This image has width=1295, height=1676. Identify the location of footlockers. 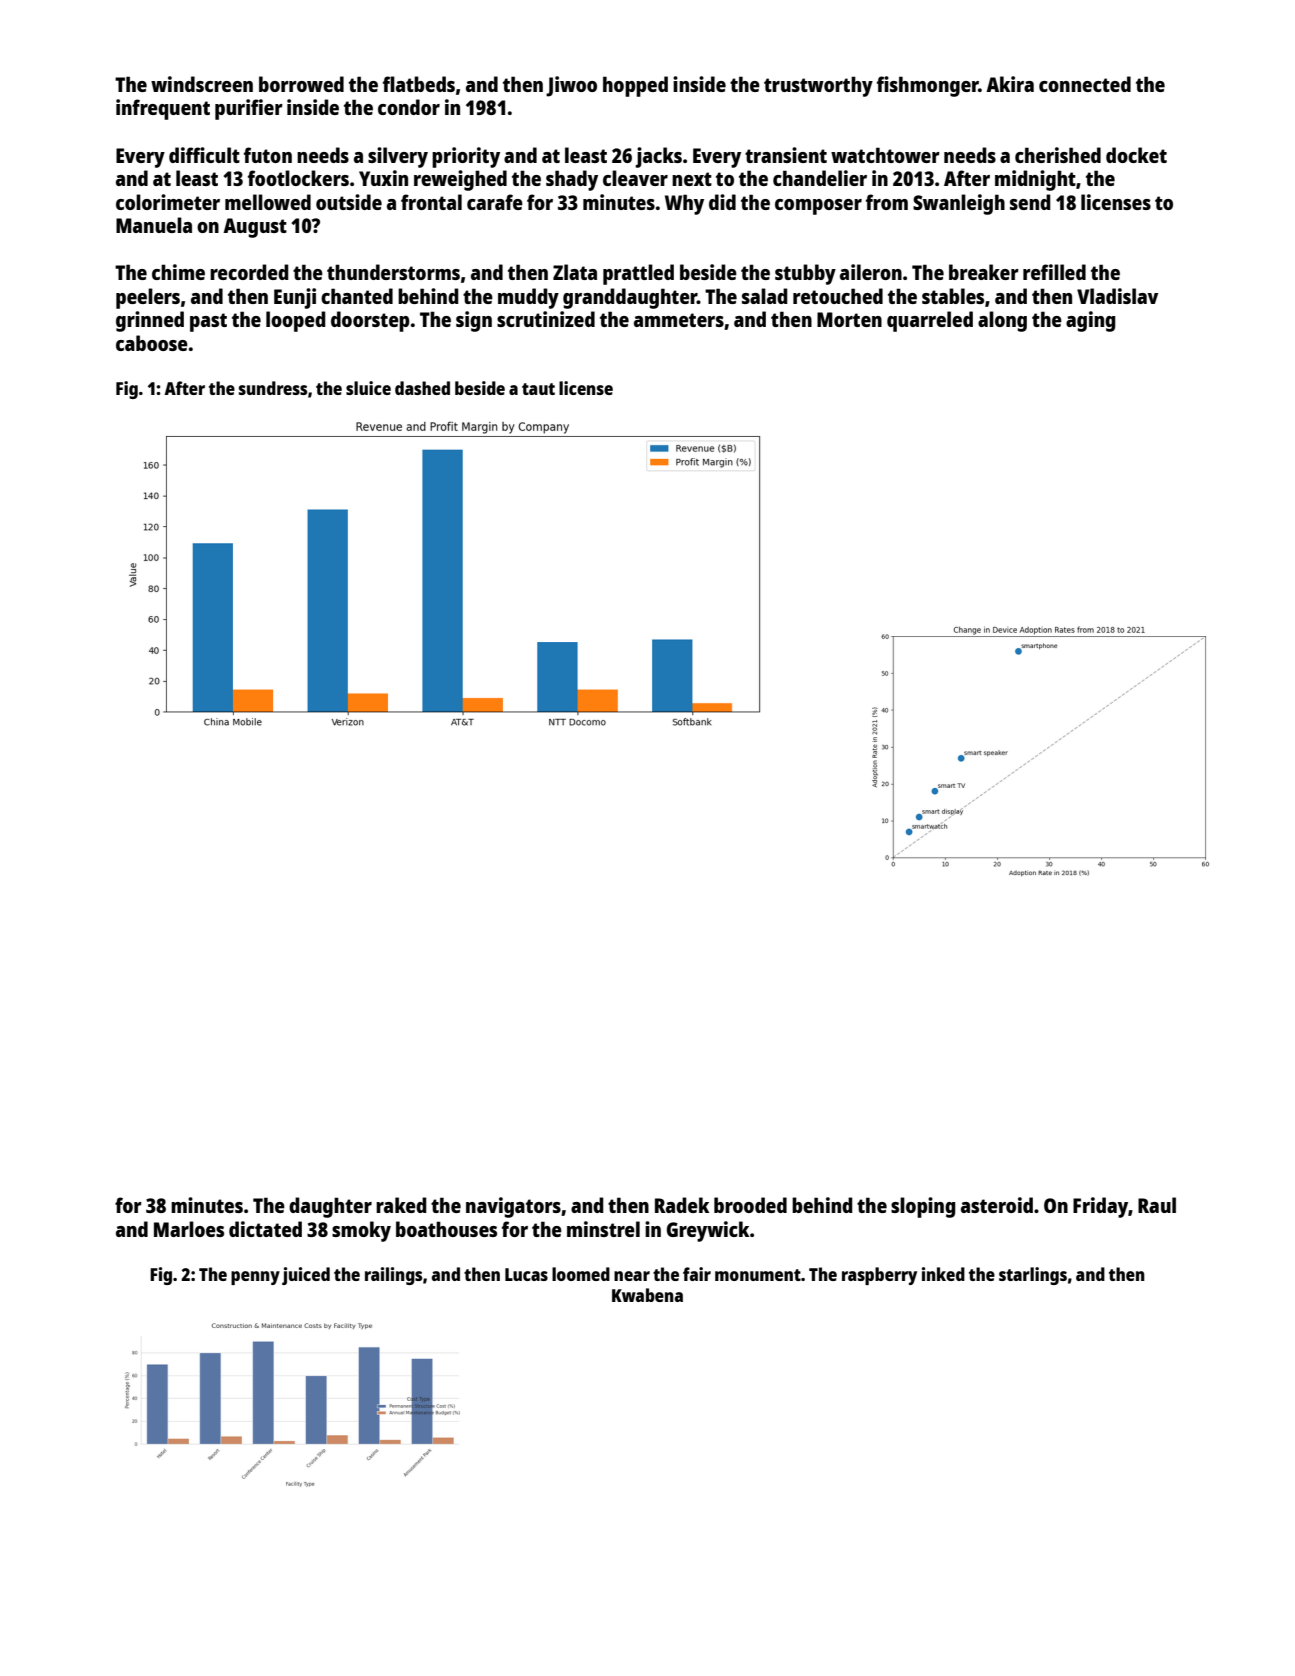
(298, 178).
